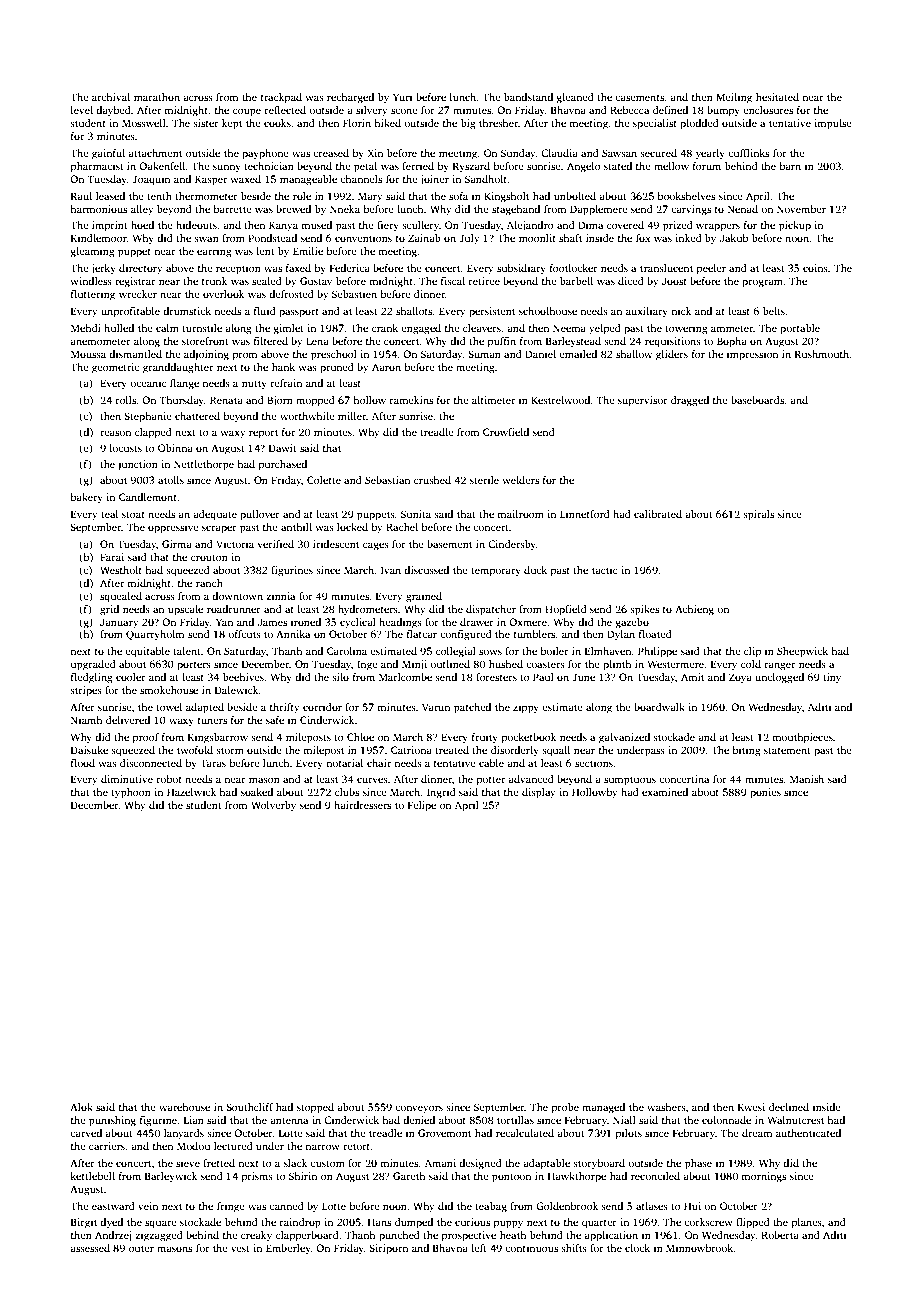  Describe the element at coordinates (802, 652) in the page. I see `Sheepwick` at that location.
